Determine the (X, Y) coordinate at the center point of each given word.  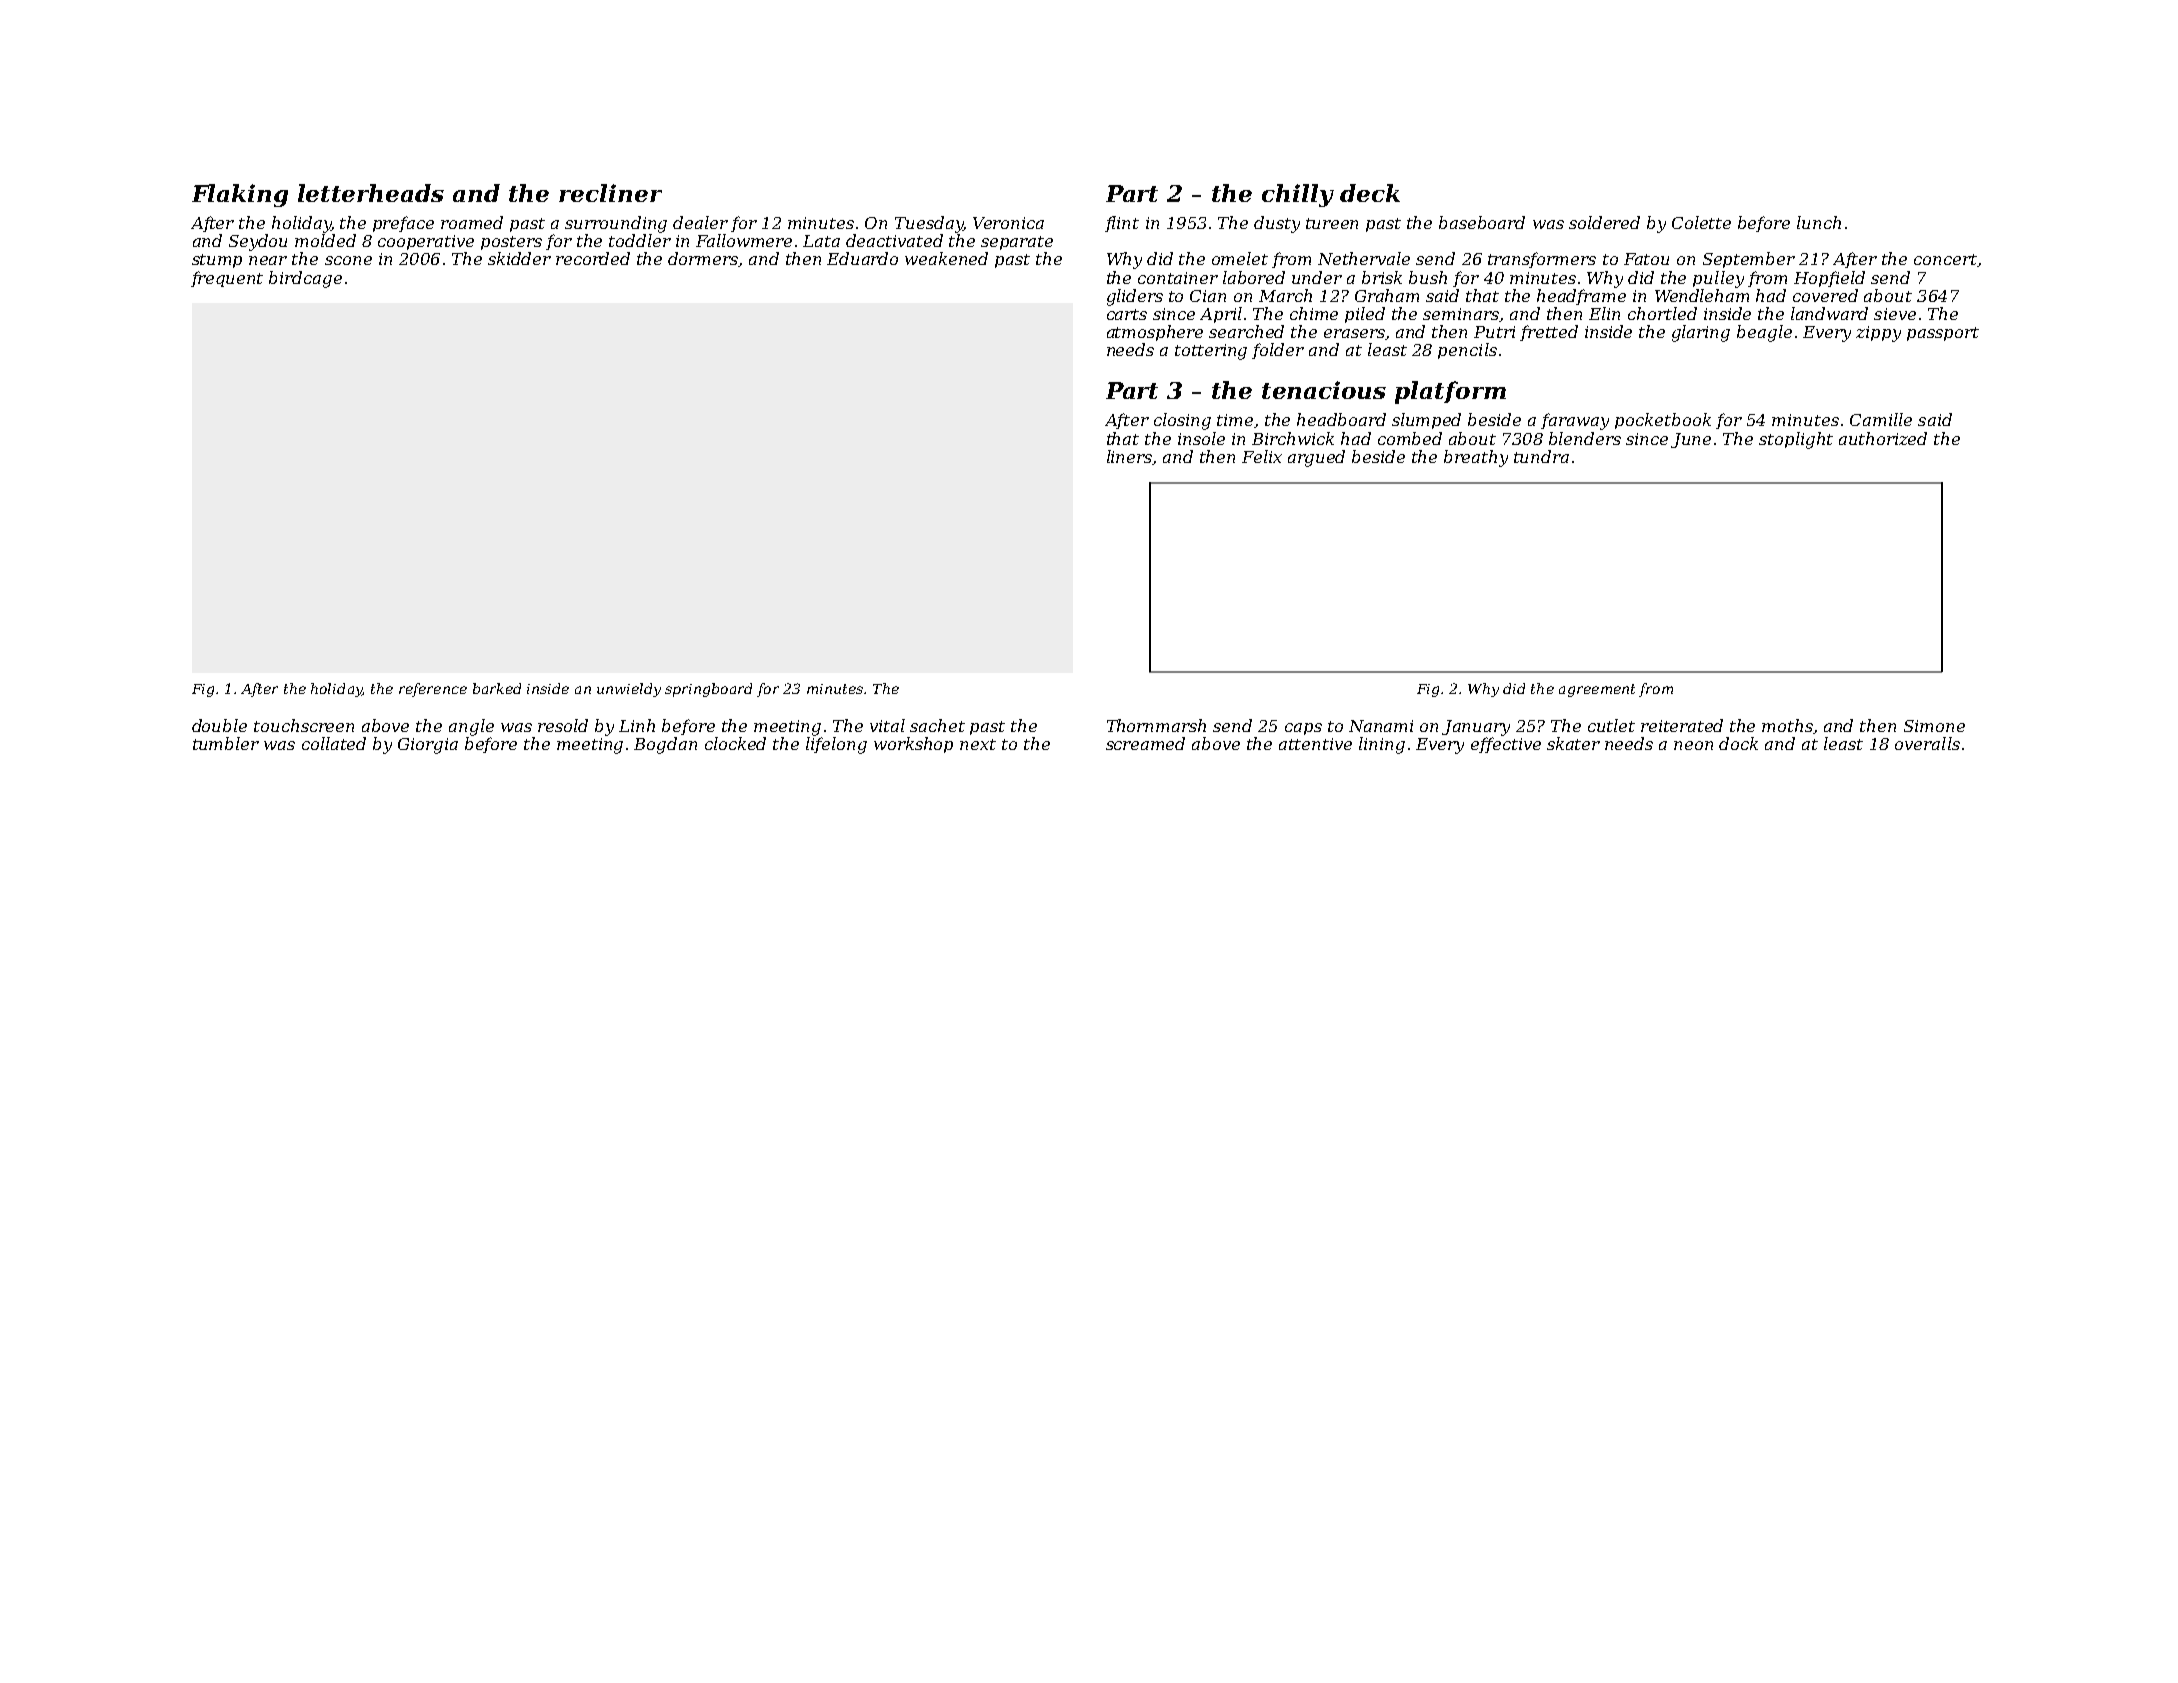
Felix (1262, 456)
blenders (1585, 438)
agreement (1597, 690)
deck (1370, 193)
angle (471, 727)
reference (433, 690)
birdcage (305, 279)
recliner (610, 193)
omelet (1240, 258)
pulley (1718, 279)
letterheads (371, 193)
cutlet (1611, 725)
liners (1130, 457)
